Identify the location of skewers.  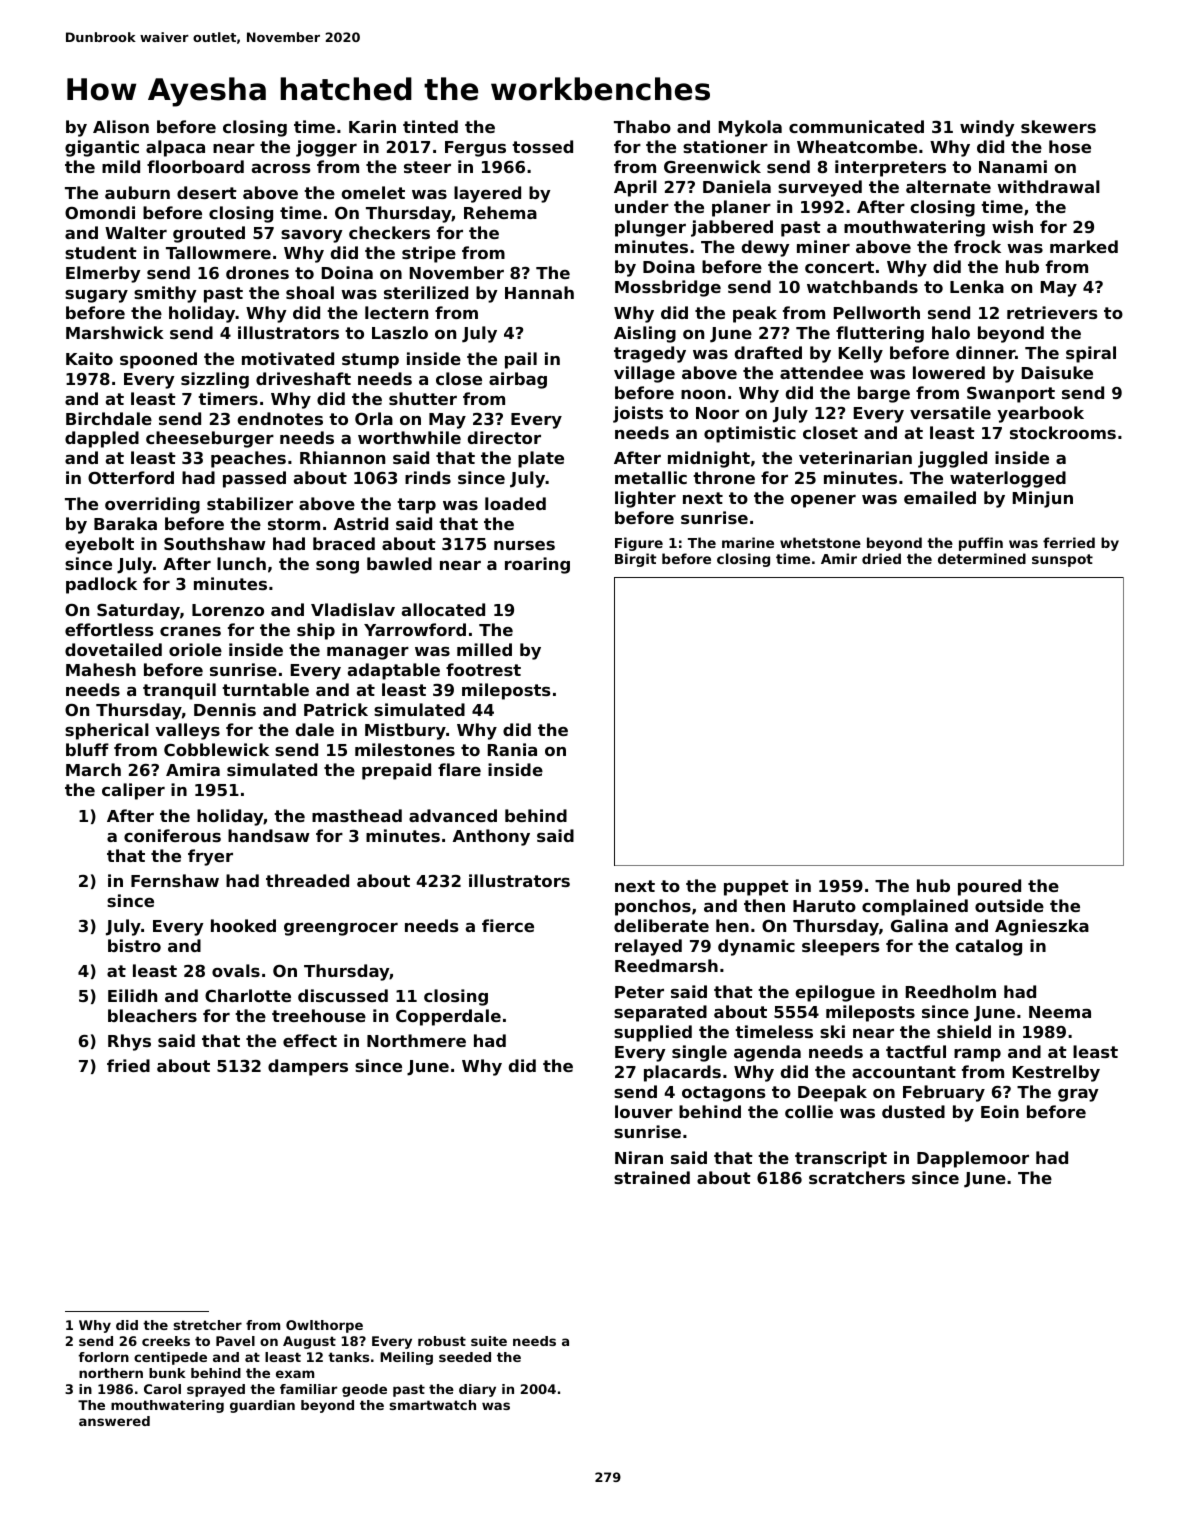
(1058, 126).
